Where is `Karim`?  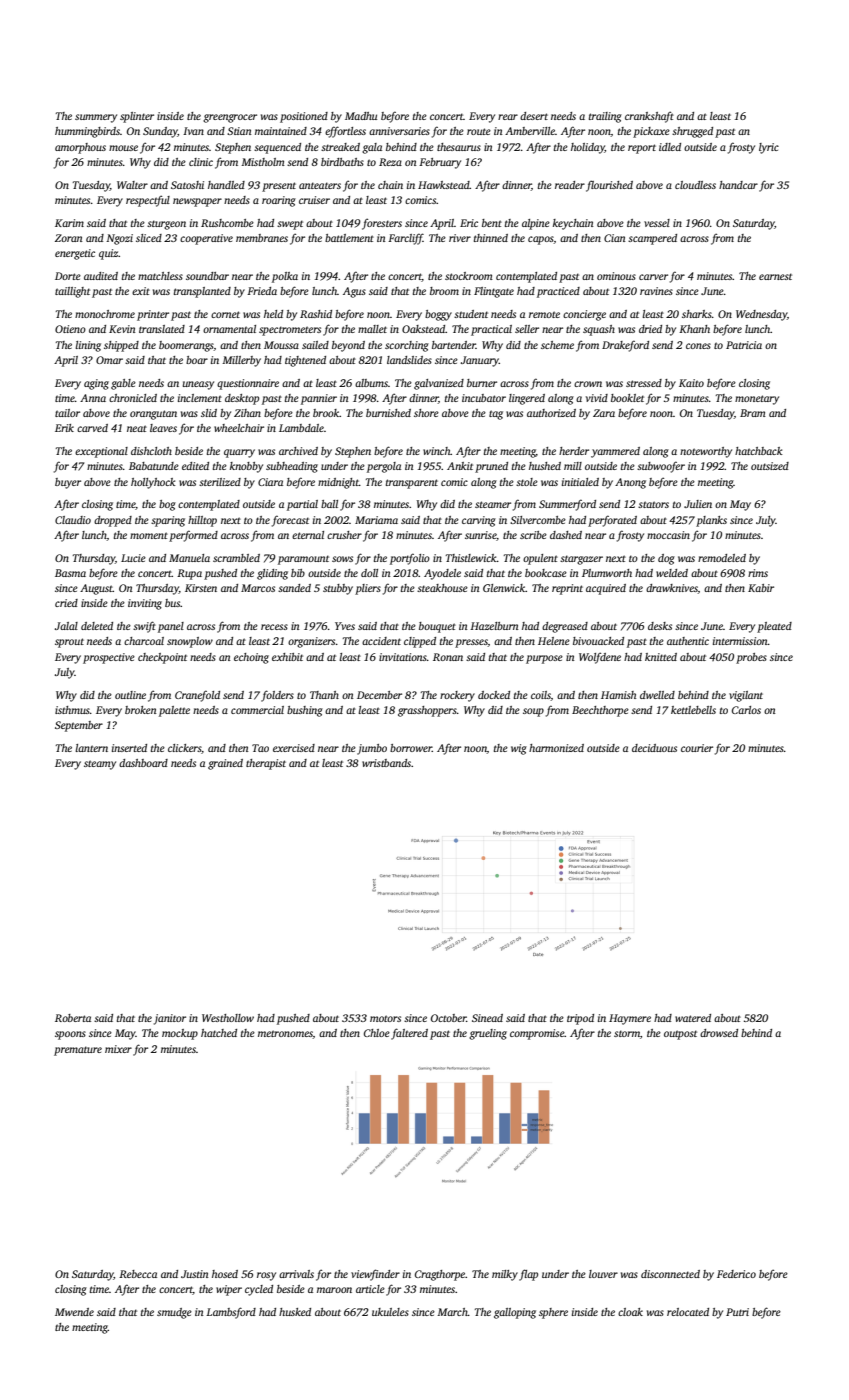
Karim is located at coordinates (69, 223).
